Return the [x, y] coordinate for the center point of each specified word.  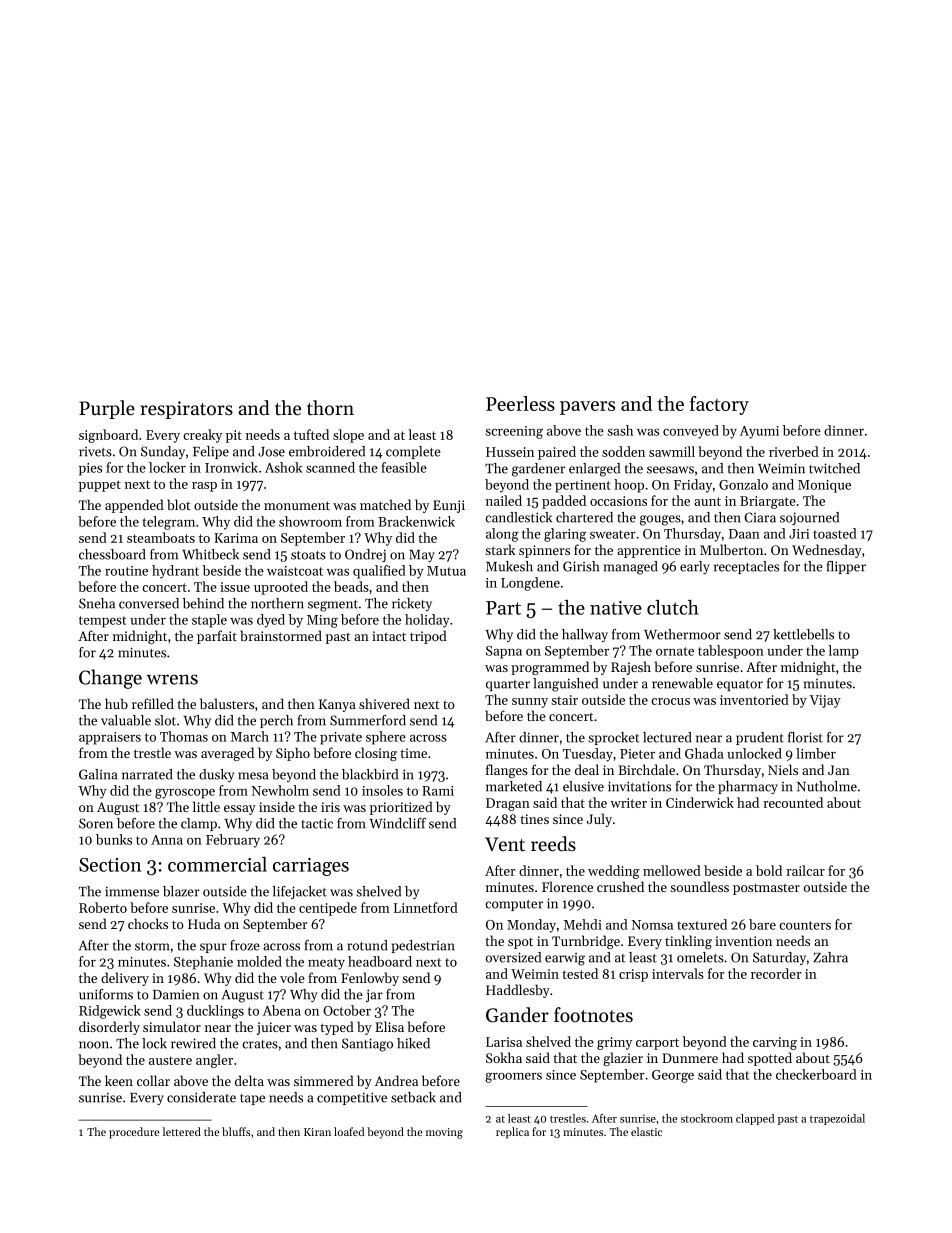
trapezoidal [837, 1119]
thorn [330, 408]
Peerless [520, 403]
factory [719, 405]
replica [512, 1133]
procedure [134, 1133]
